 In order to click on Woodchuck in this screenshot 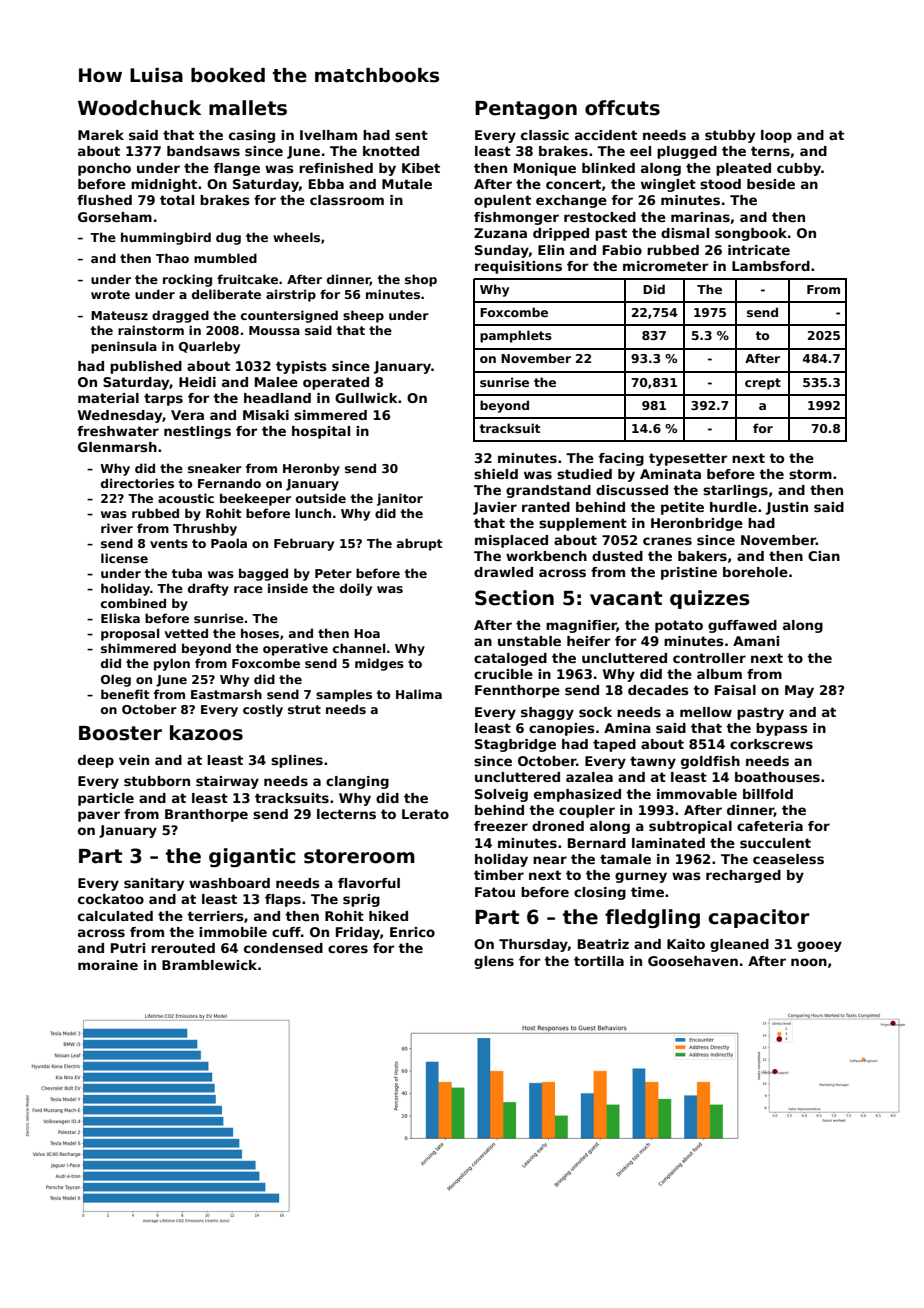, I will do `click(139, 108)`.
